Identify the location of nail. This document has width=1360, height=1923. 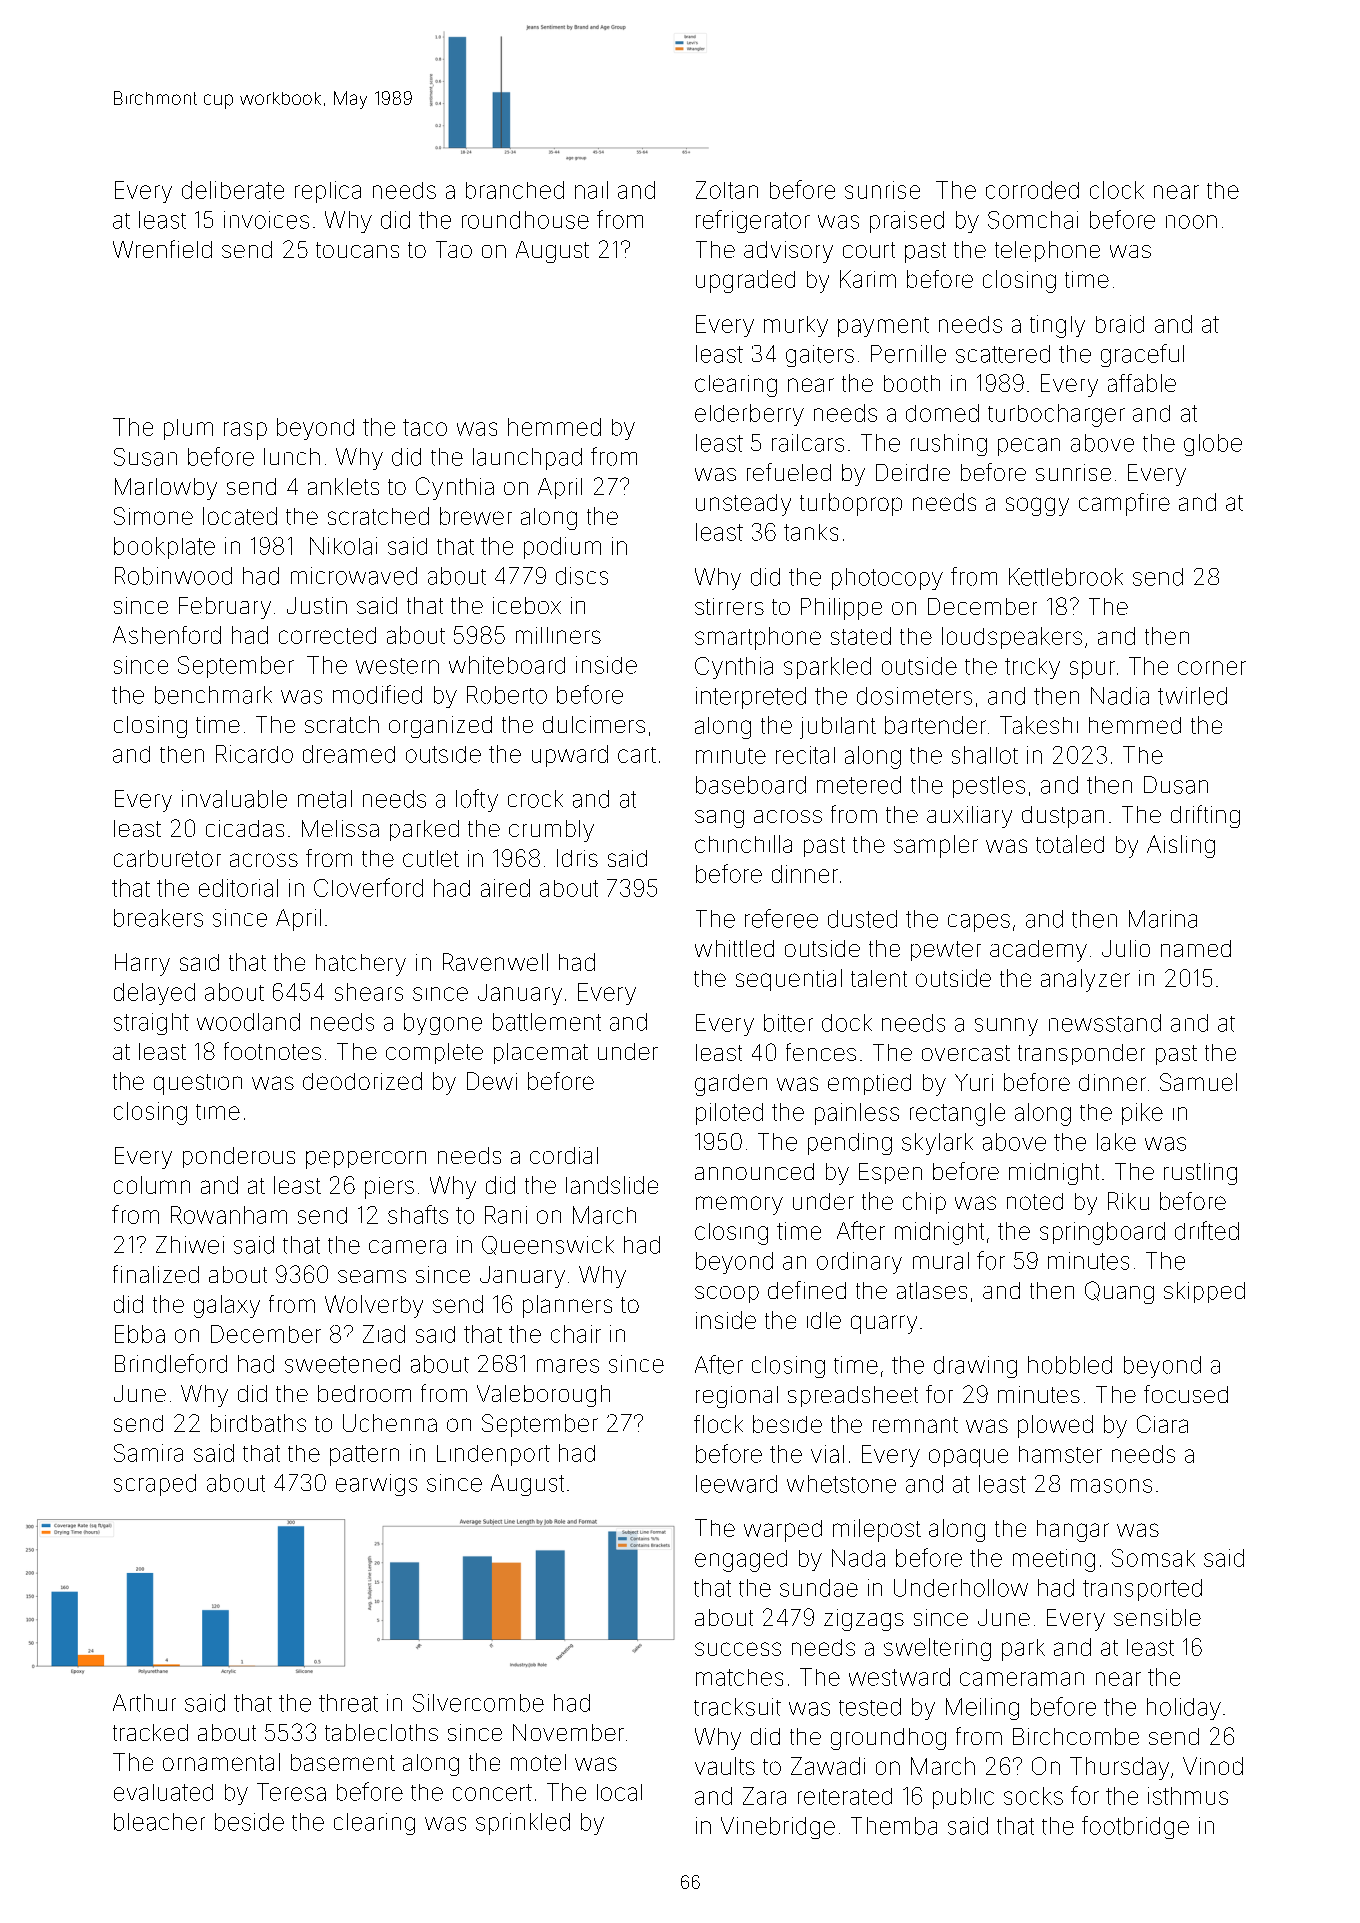
(591, 190).
